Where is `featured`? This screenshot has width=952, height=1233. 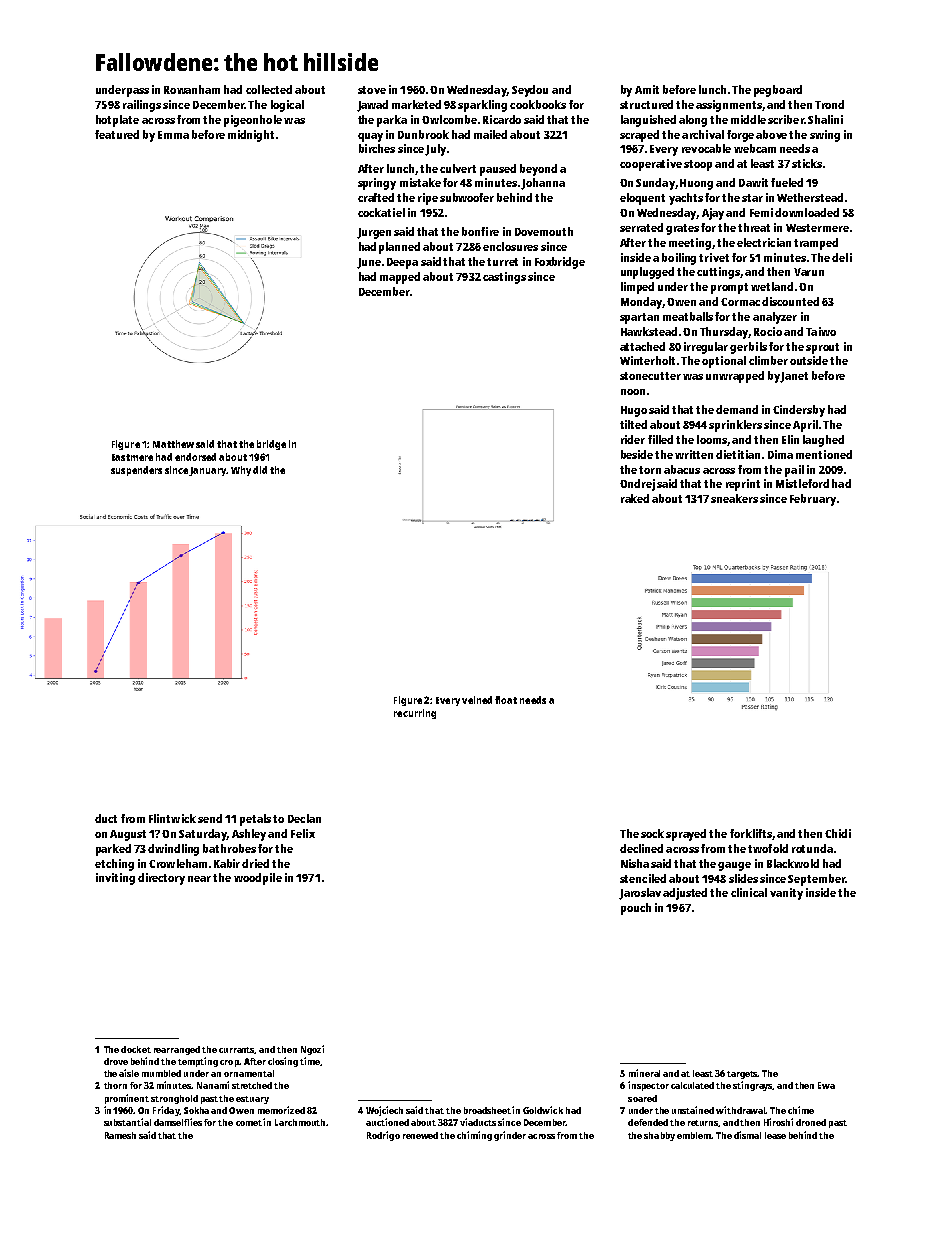
featured is located at coordinates (117, 134).
